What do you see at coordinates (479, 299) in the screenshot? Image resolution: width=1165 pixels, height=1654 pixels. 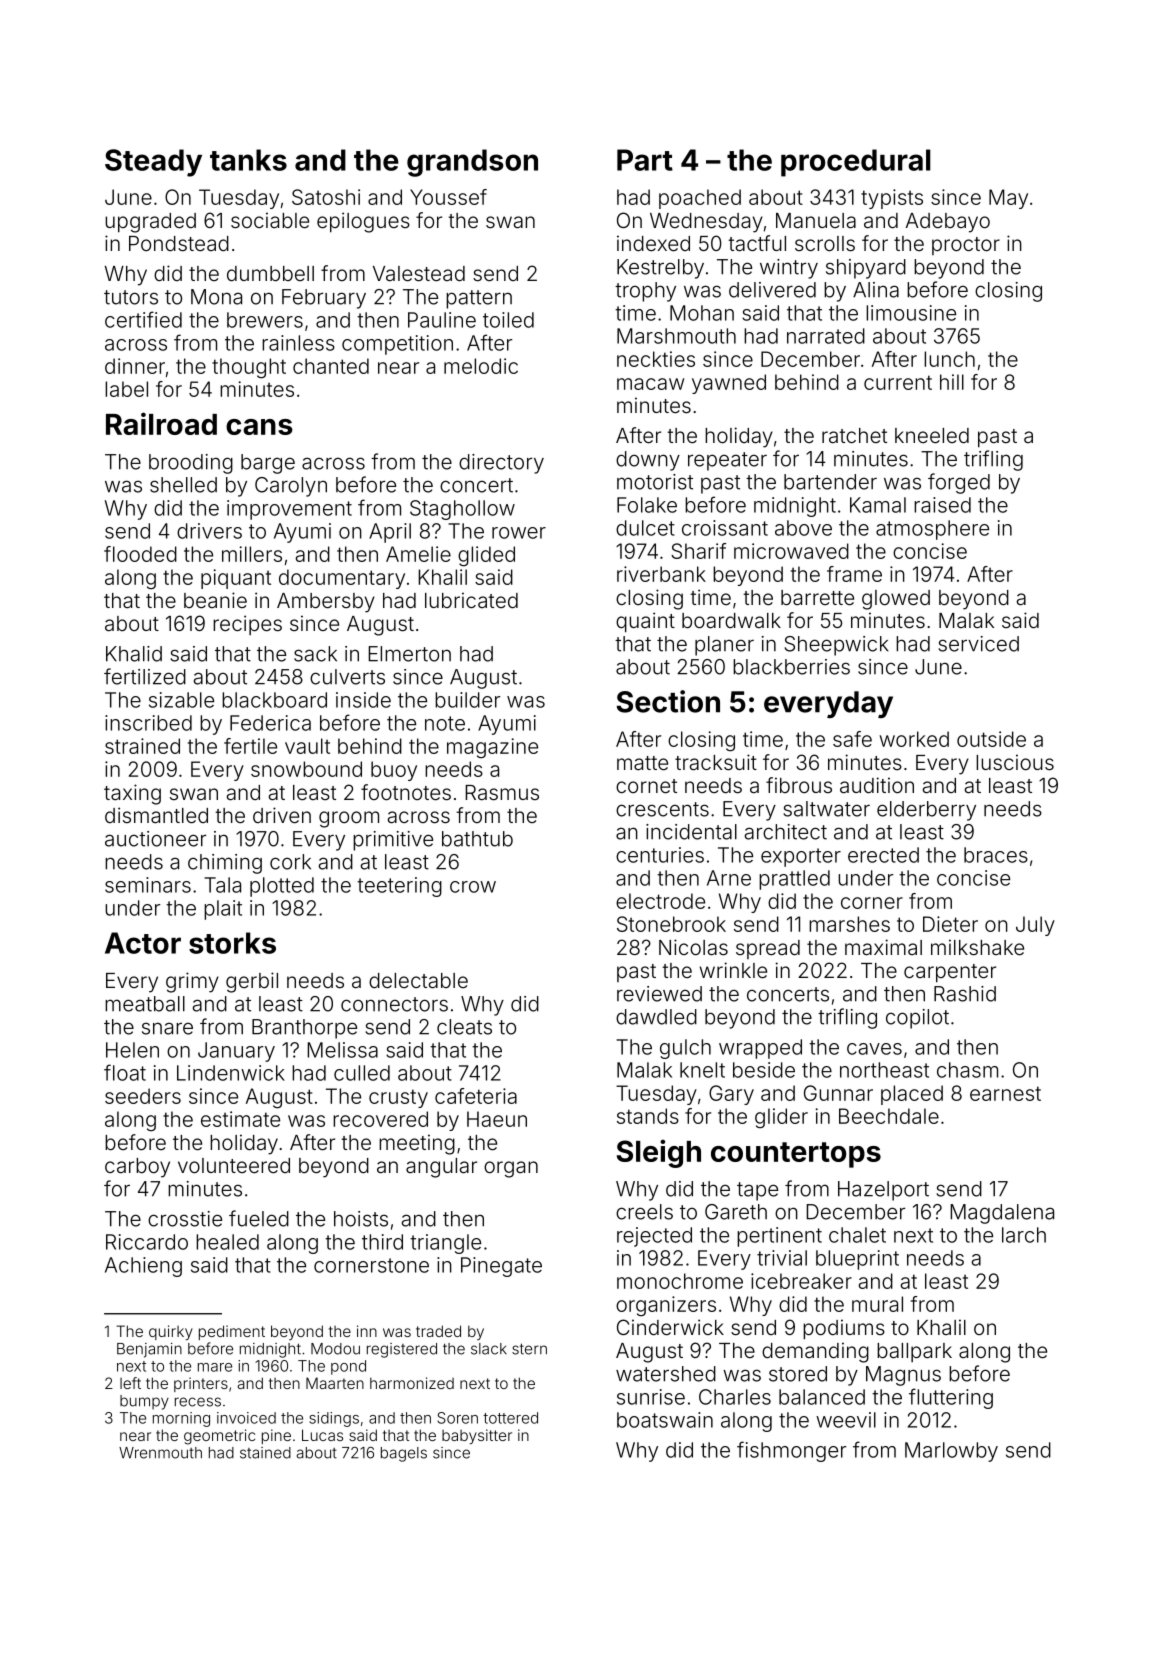 I see `pattern` at bounding box center [479, 299].
